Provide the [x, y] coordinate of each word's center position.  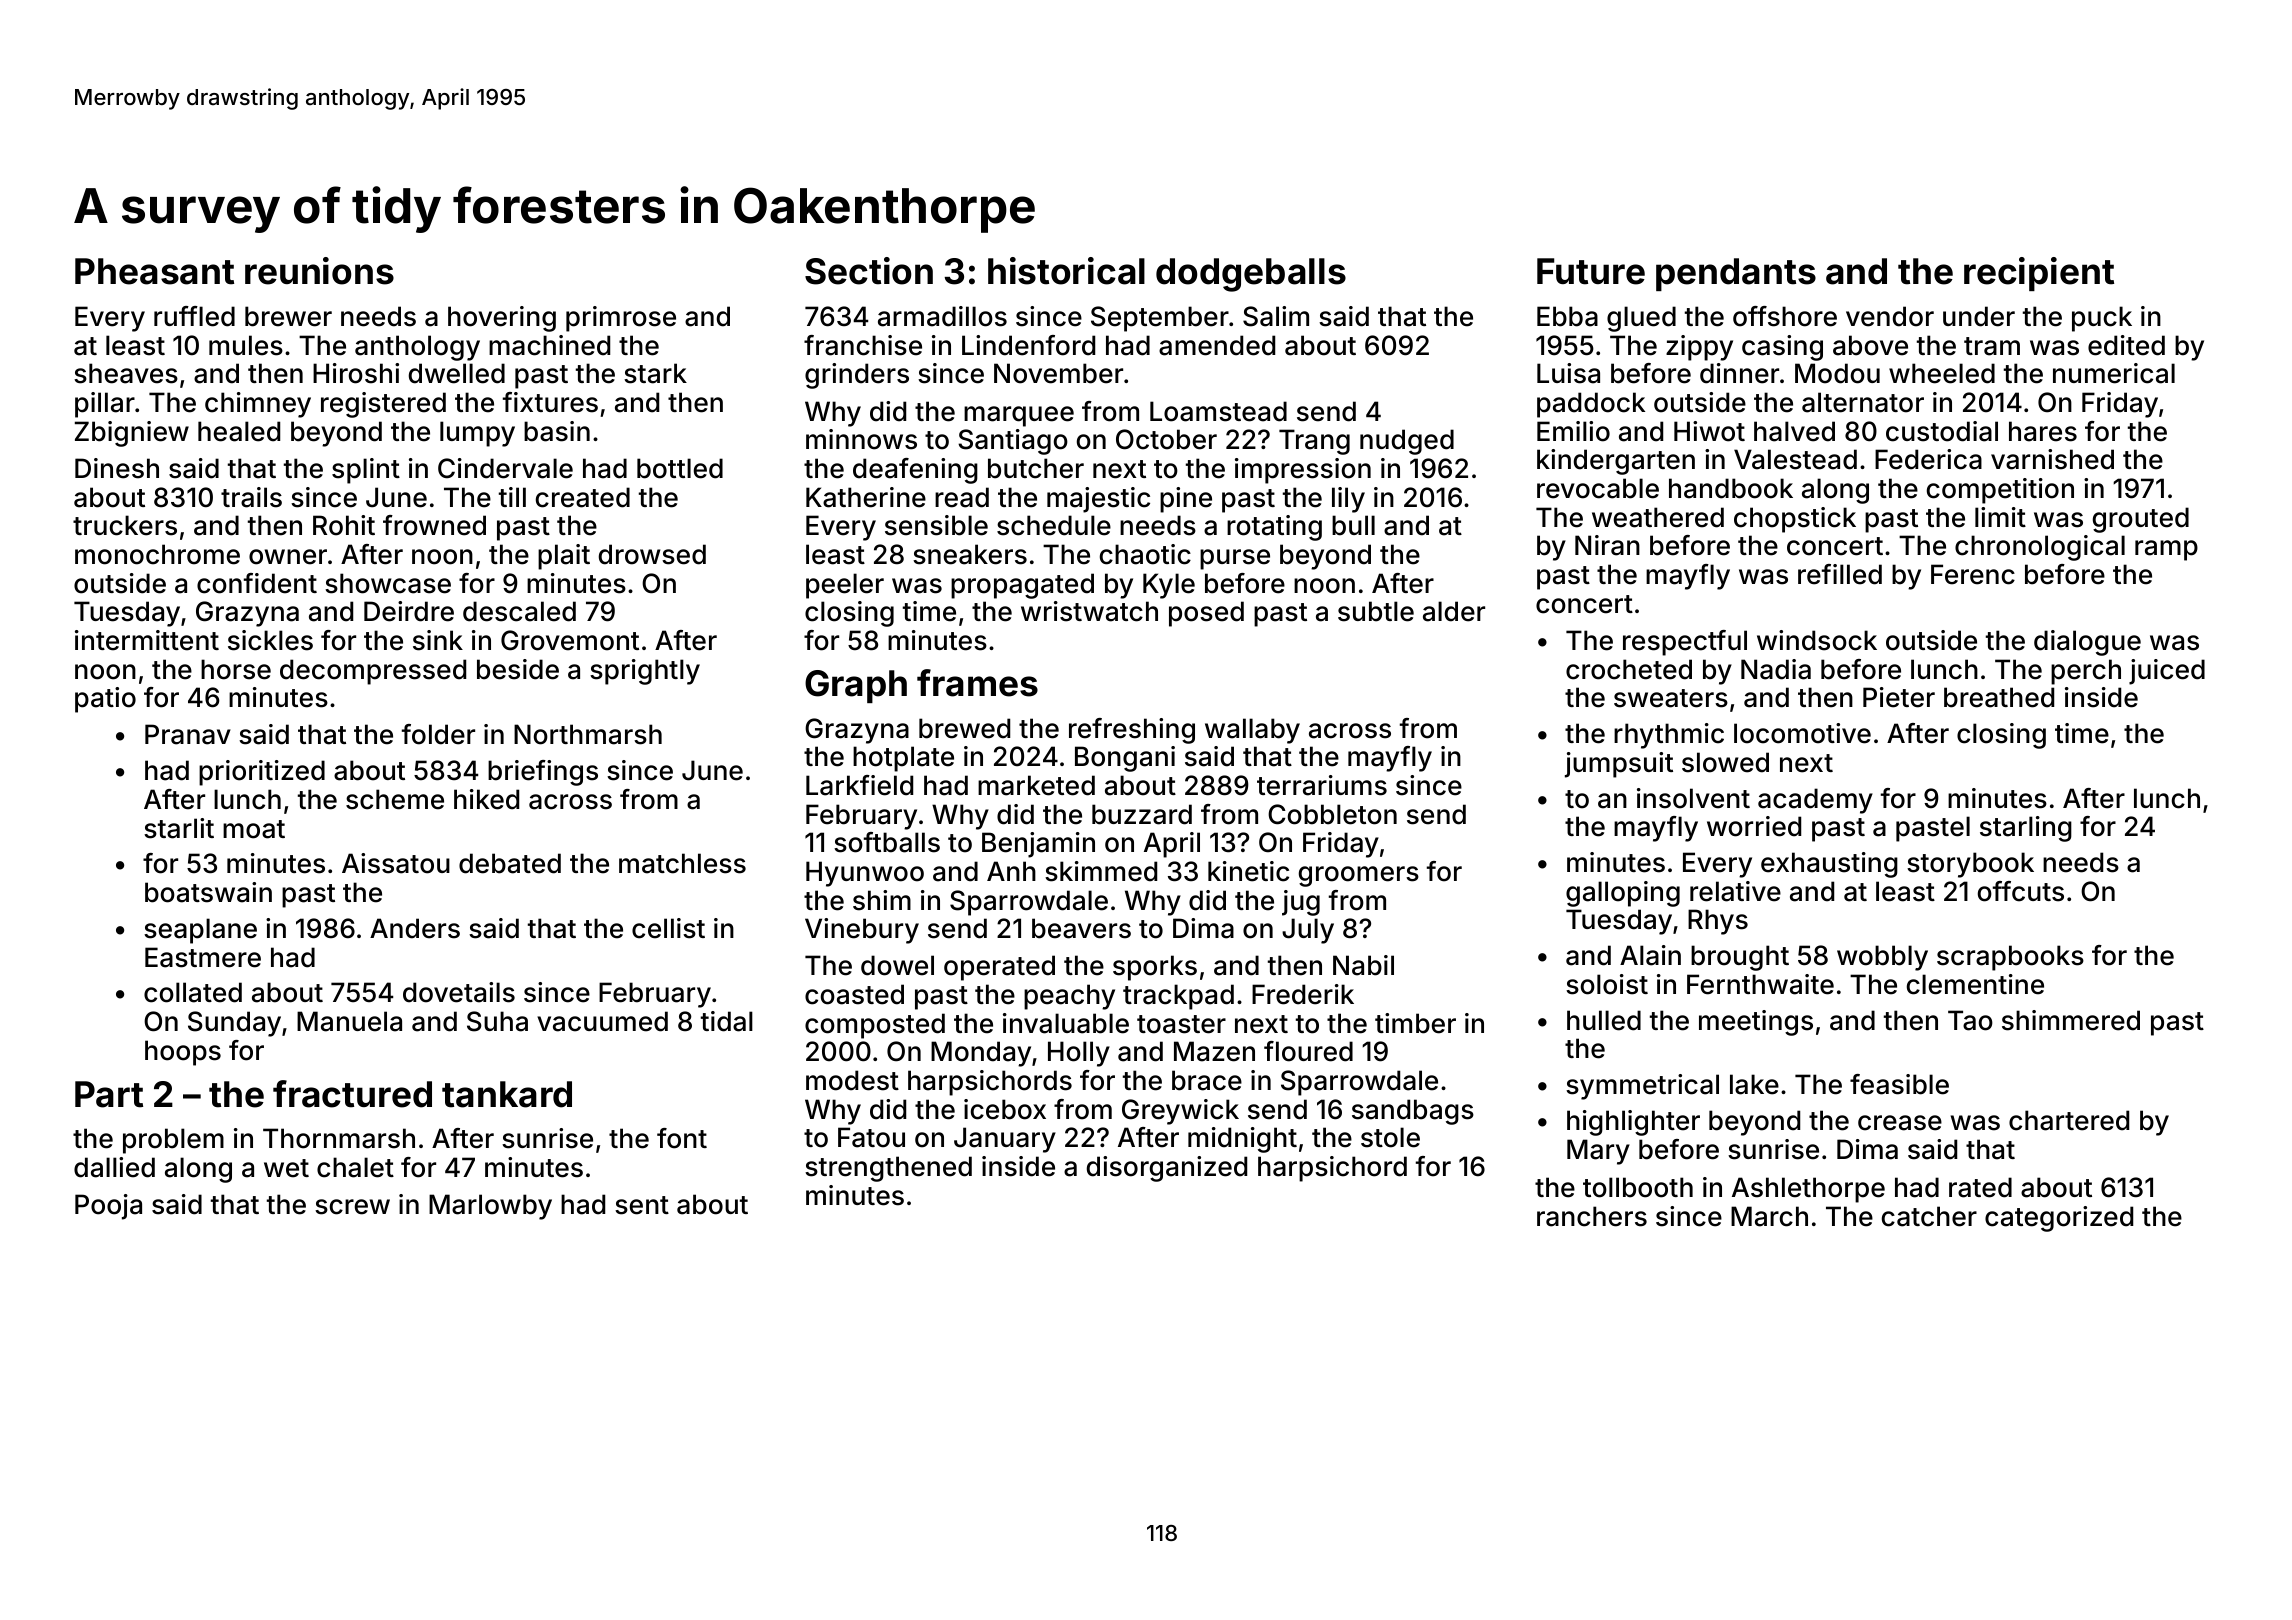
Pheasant [154, 271]
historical [1066, 271]
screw [352, 1207]
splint [366, 471]
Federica [1928, 459]
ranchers [1592, 1216]
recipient [2039, 274]
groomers [1359, 876]
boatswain [208, 892]
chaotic [1145, 554]
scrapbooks [2010, 958]
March [1769, 1216]
